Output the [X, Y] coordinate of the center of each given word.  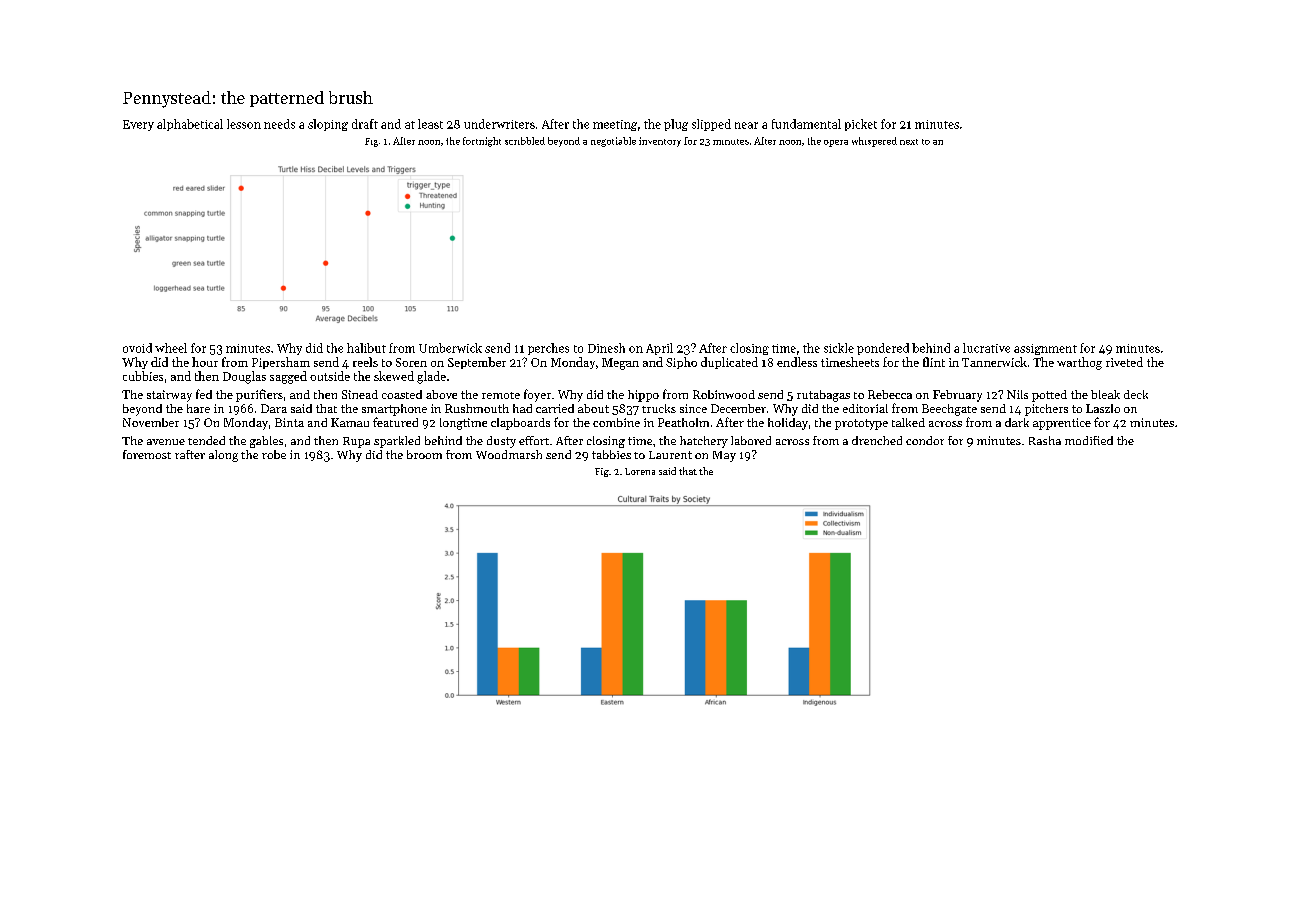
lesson [244, 124]
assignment [1045, 349]
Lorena [640, 471]
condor [925, 440]
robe [274, 454]
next [909, 142]
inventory [660, 142]
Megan [620, 364]
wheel [171, 348]
